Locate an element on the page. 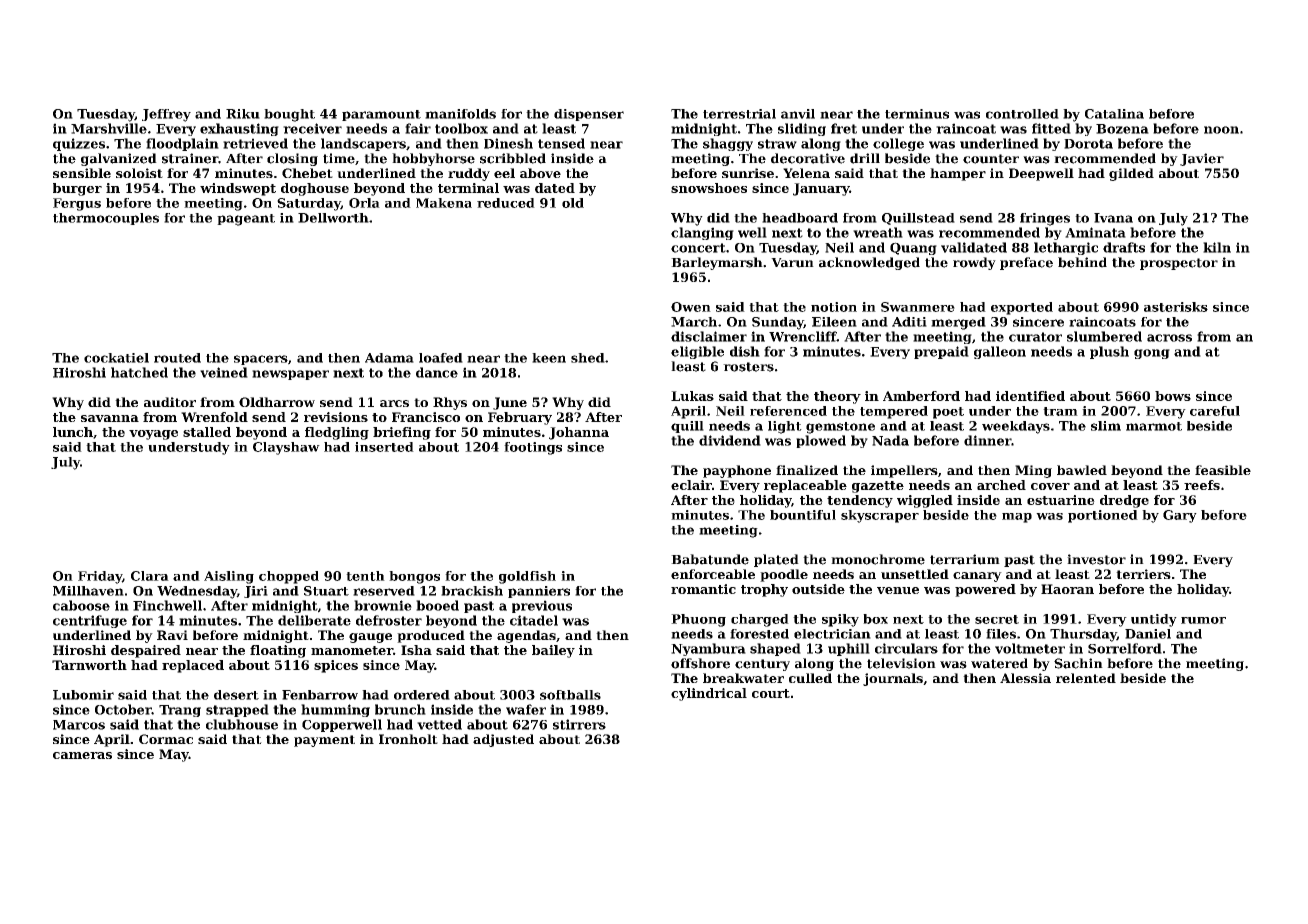 This image has width=1308, height=924. Tarnworth is located at coordinates (89, 665).
